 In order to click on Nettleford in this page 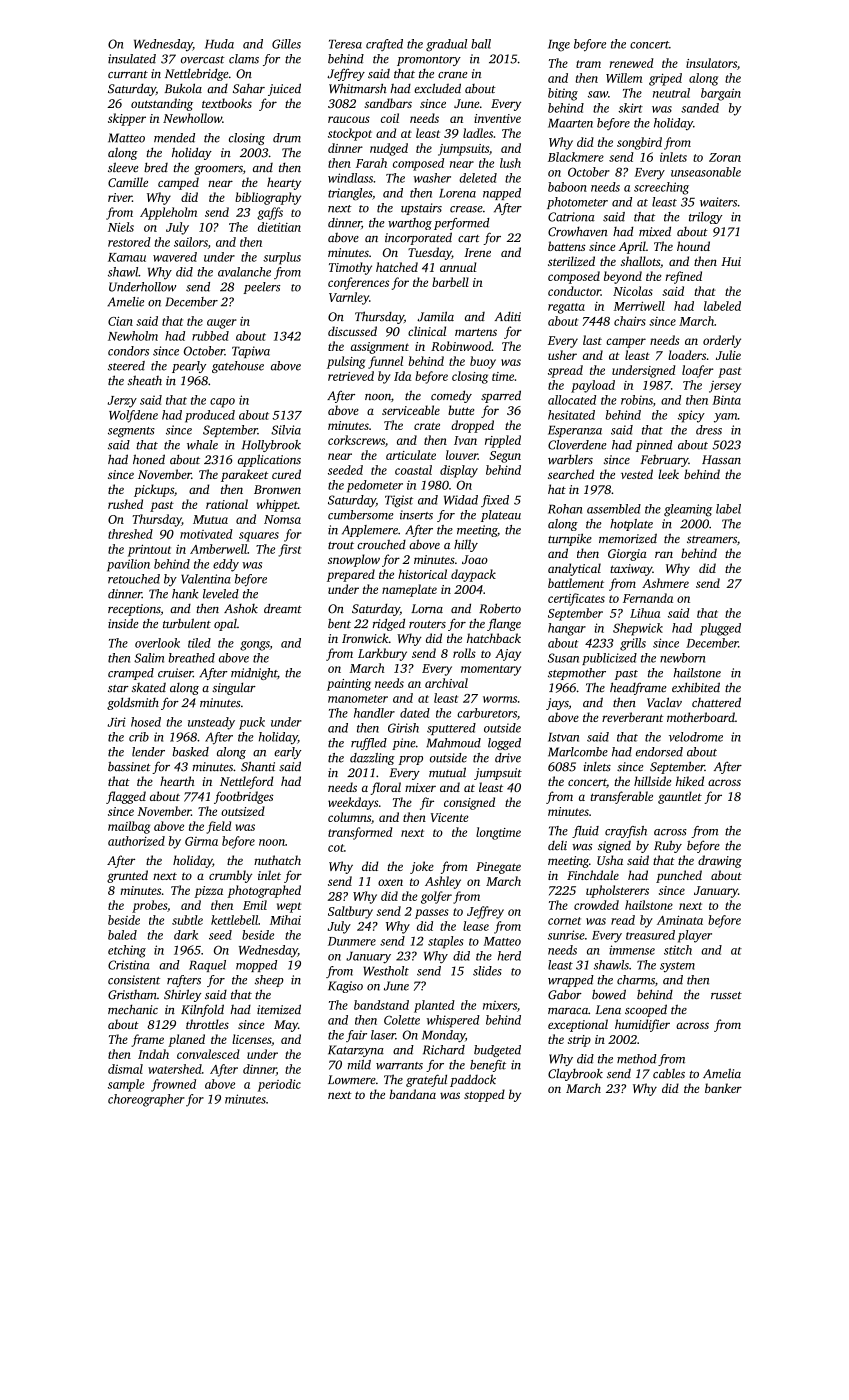, I will do `click(246, 782)`.
